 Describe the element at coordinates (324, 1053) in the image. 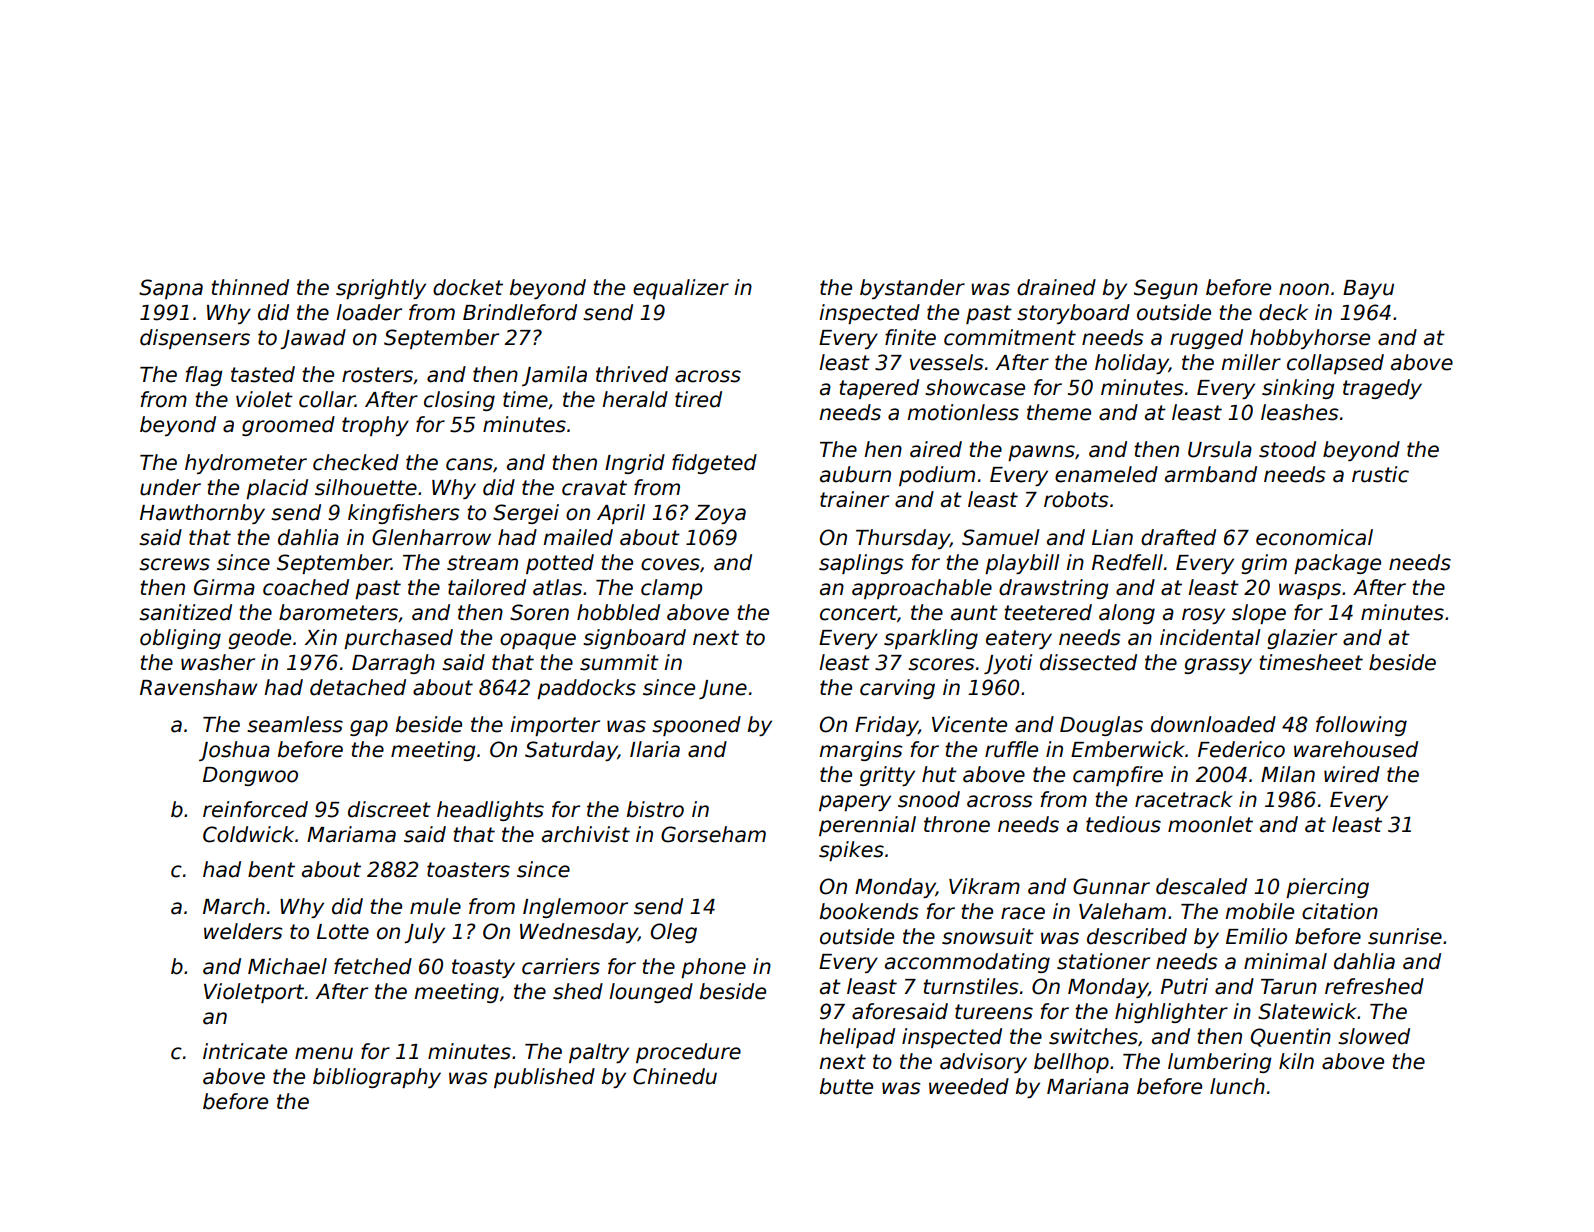

I see `menu` at that location.
